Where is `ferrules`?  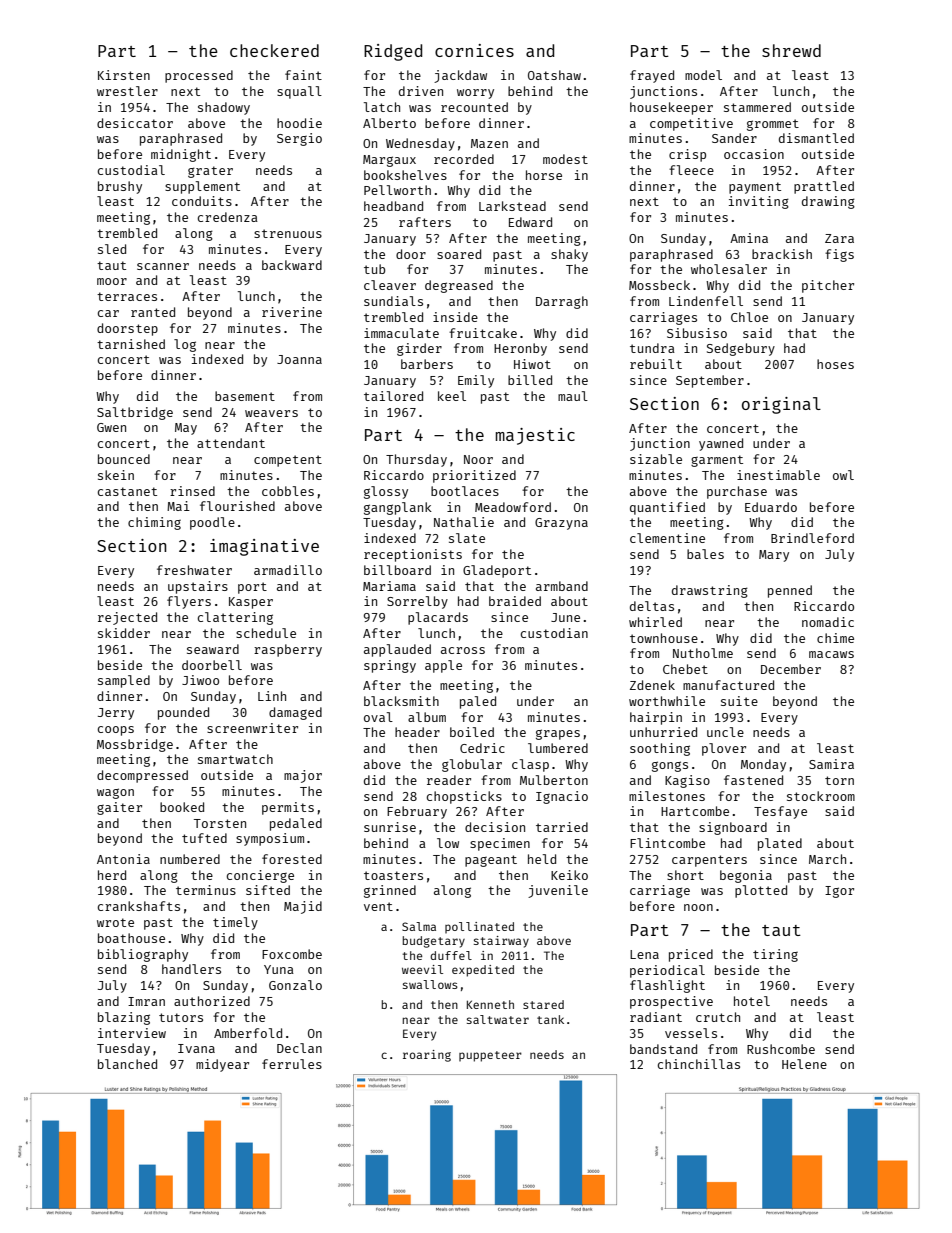
ferrules is located at coordinates (292, 1064).
